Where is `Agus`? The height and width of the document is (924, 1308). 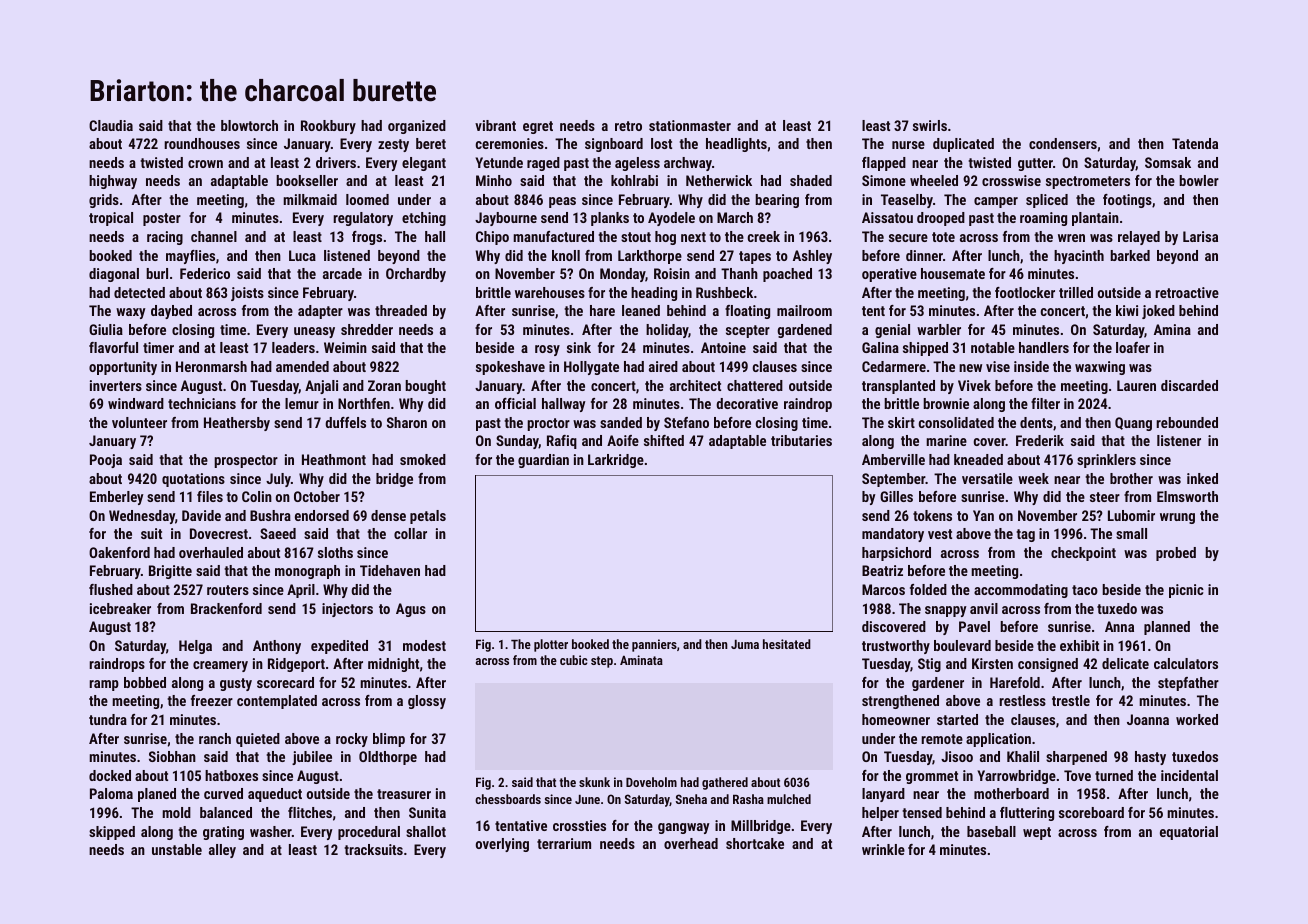 Agus is located at coordinates (411, 610).
